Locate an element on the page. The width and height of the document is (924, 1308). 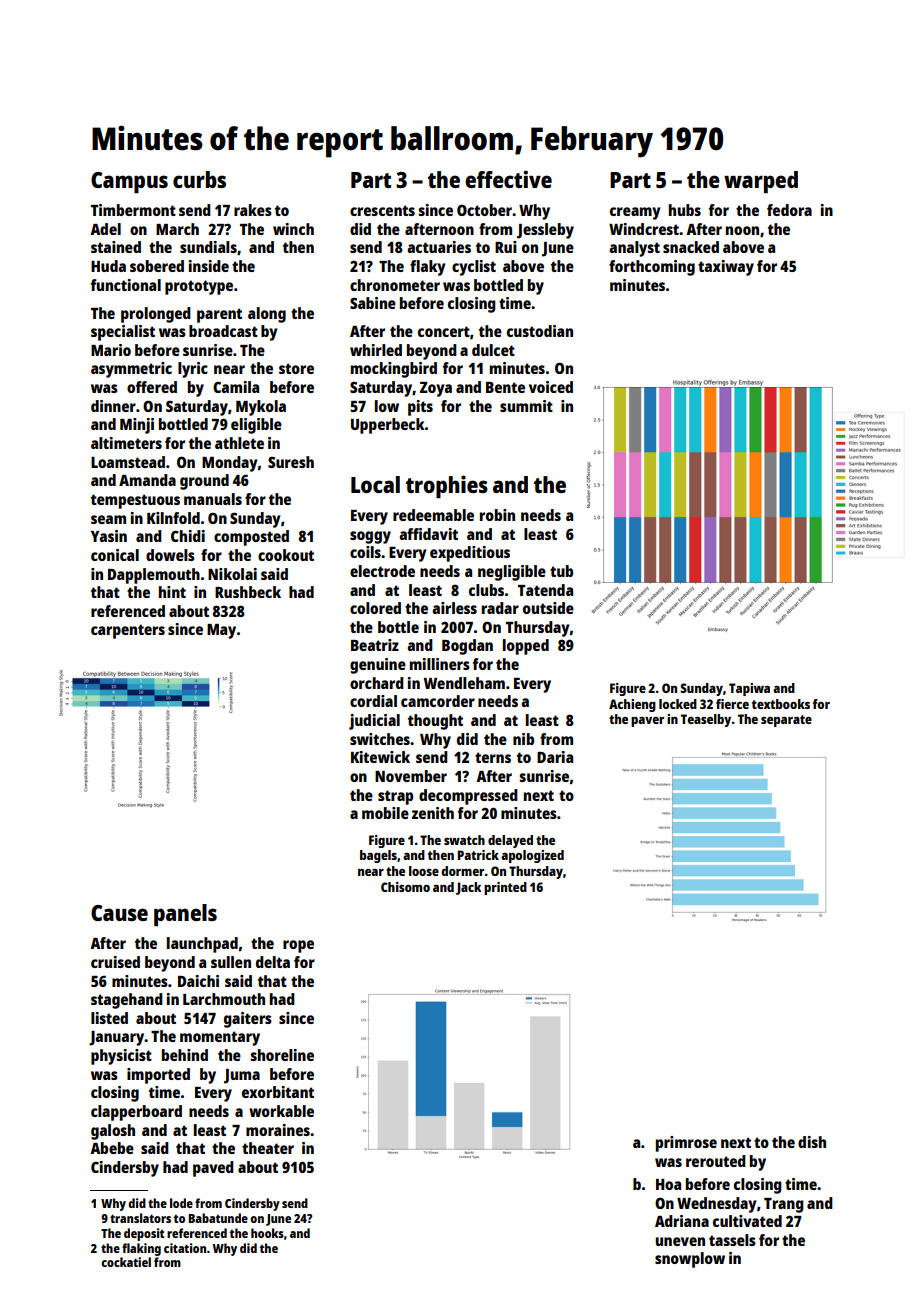
Campus is located at coordinates (129, 182).
